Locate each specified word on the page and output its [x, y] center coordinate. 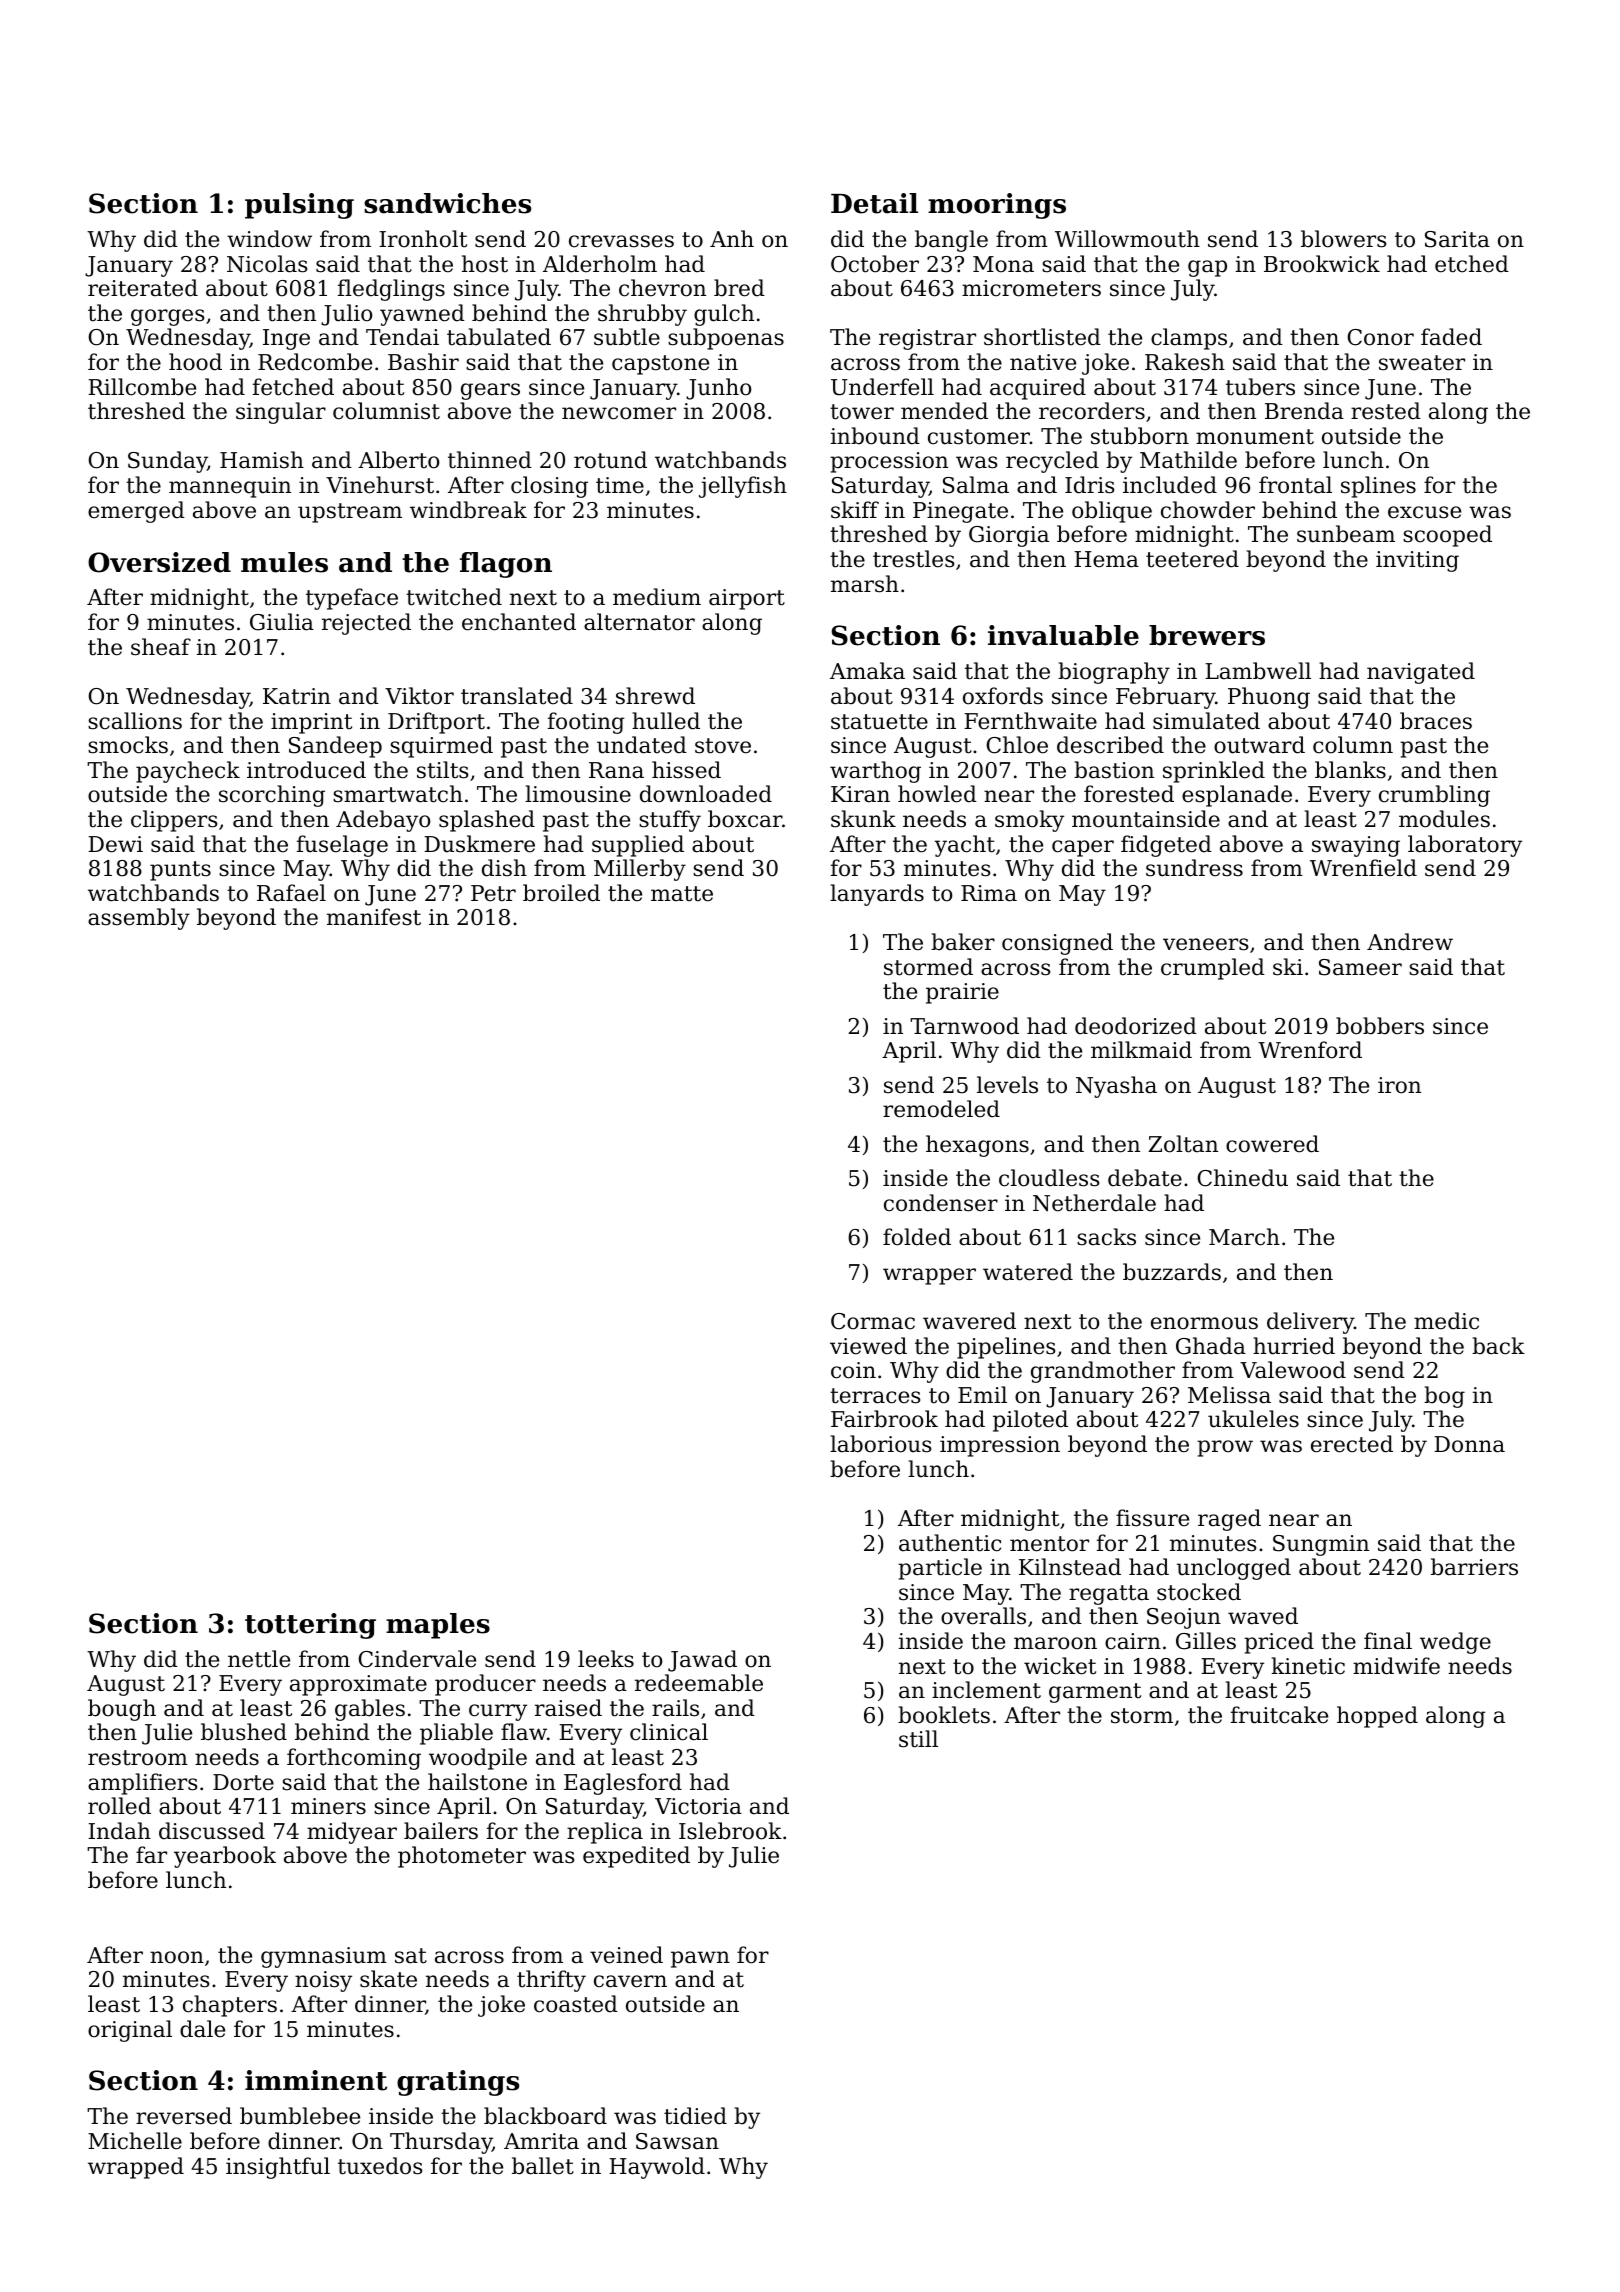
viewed [868, 1346]
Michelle [135, 2141]
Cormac [873, 1321]
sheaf [161, 647]
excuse [1424, 512]
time [620, 485]
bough [122, 1710]
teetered [1192, 559]
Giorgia [1009, 536]
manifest [374, 917]
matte [682, 894]
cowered [1272, 1144]
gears [490, 391]
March [1244, 1237]
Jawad [702, 1661]
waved [1263, 1616]
